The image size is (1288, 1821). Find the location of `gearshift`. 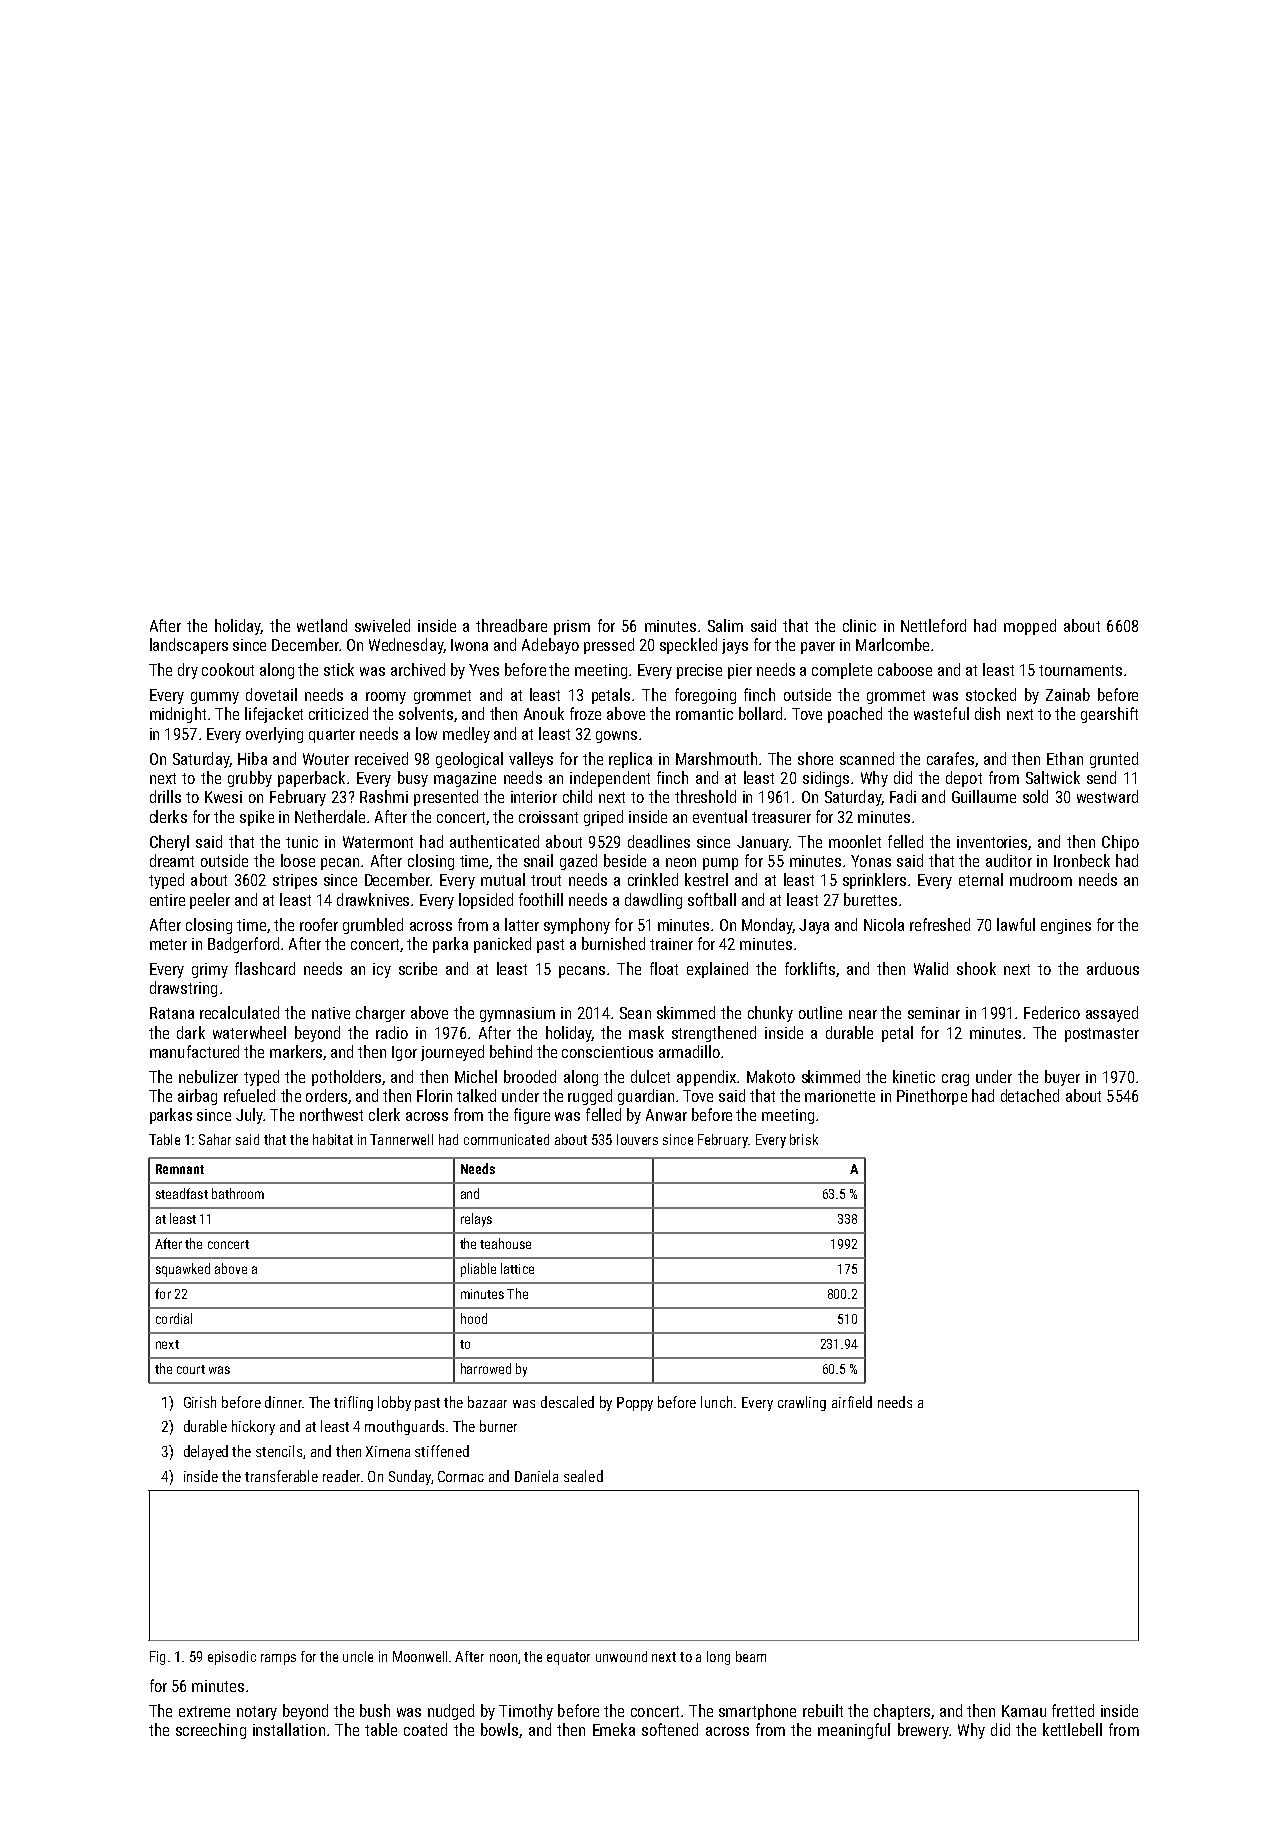

gearshift is located at coordinates (1109, 715).
